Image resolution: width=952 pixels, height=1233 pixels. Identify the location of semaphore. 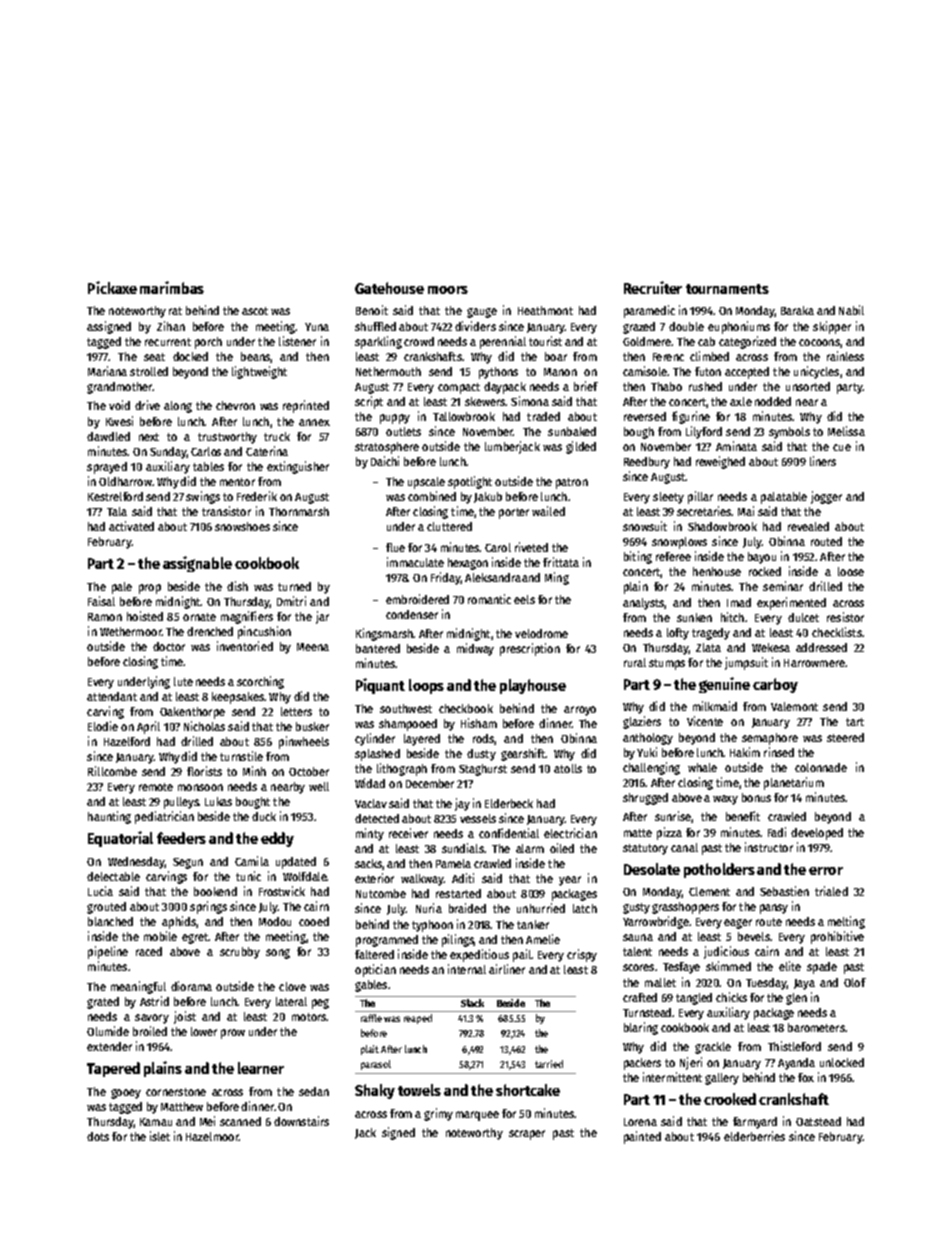
(770, 739).
